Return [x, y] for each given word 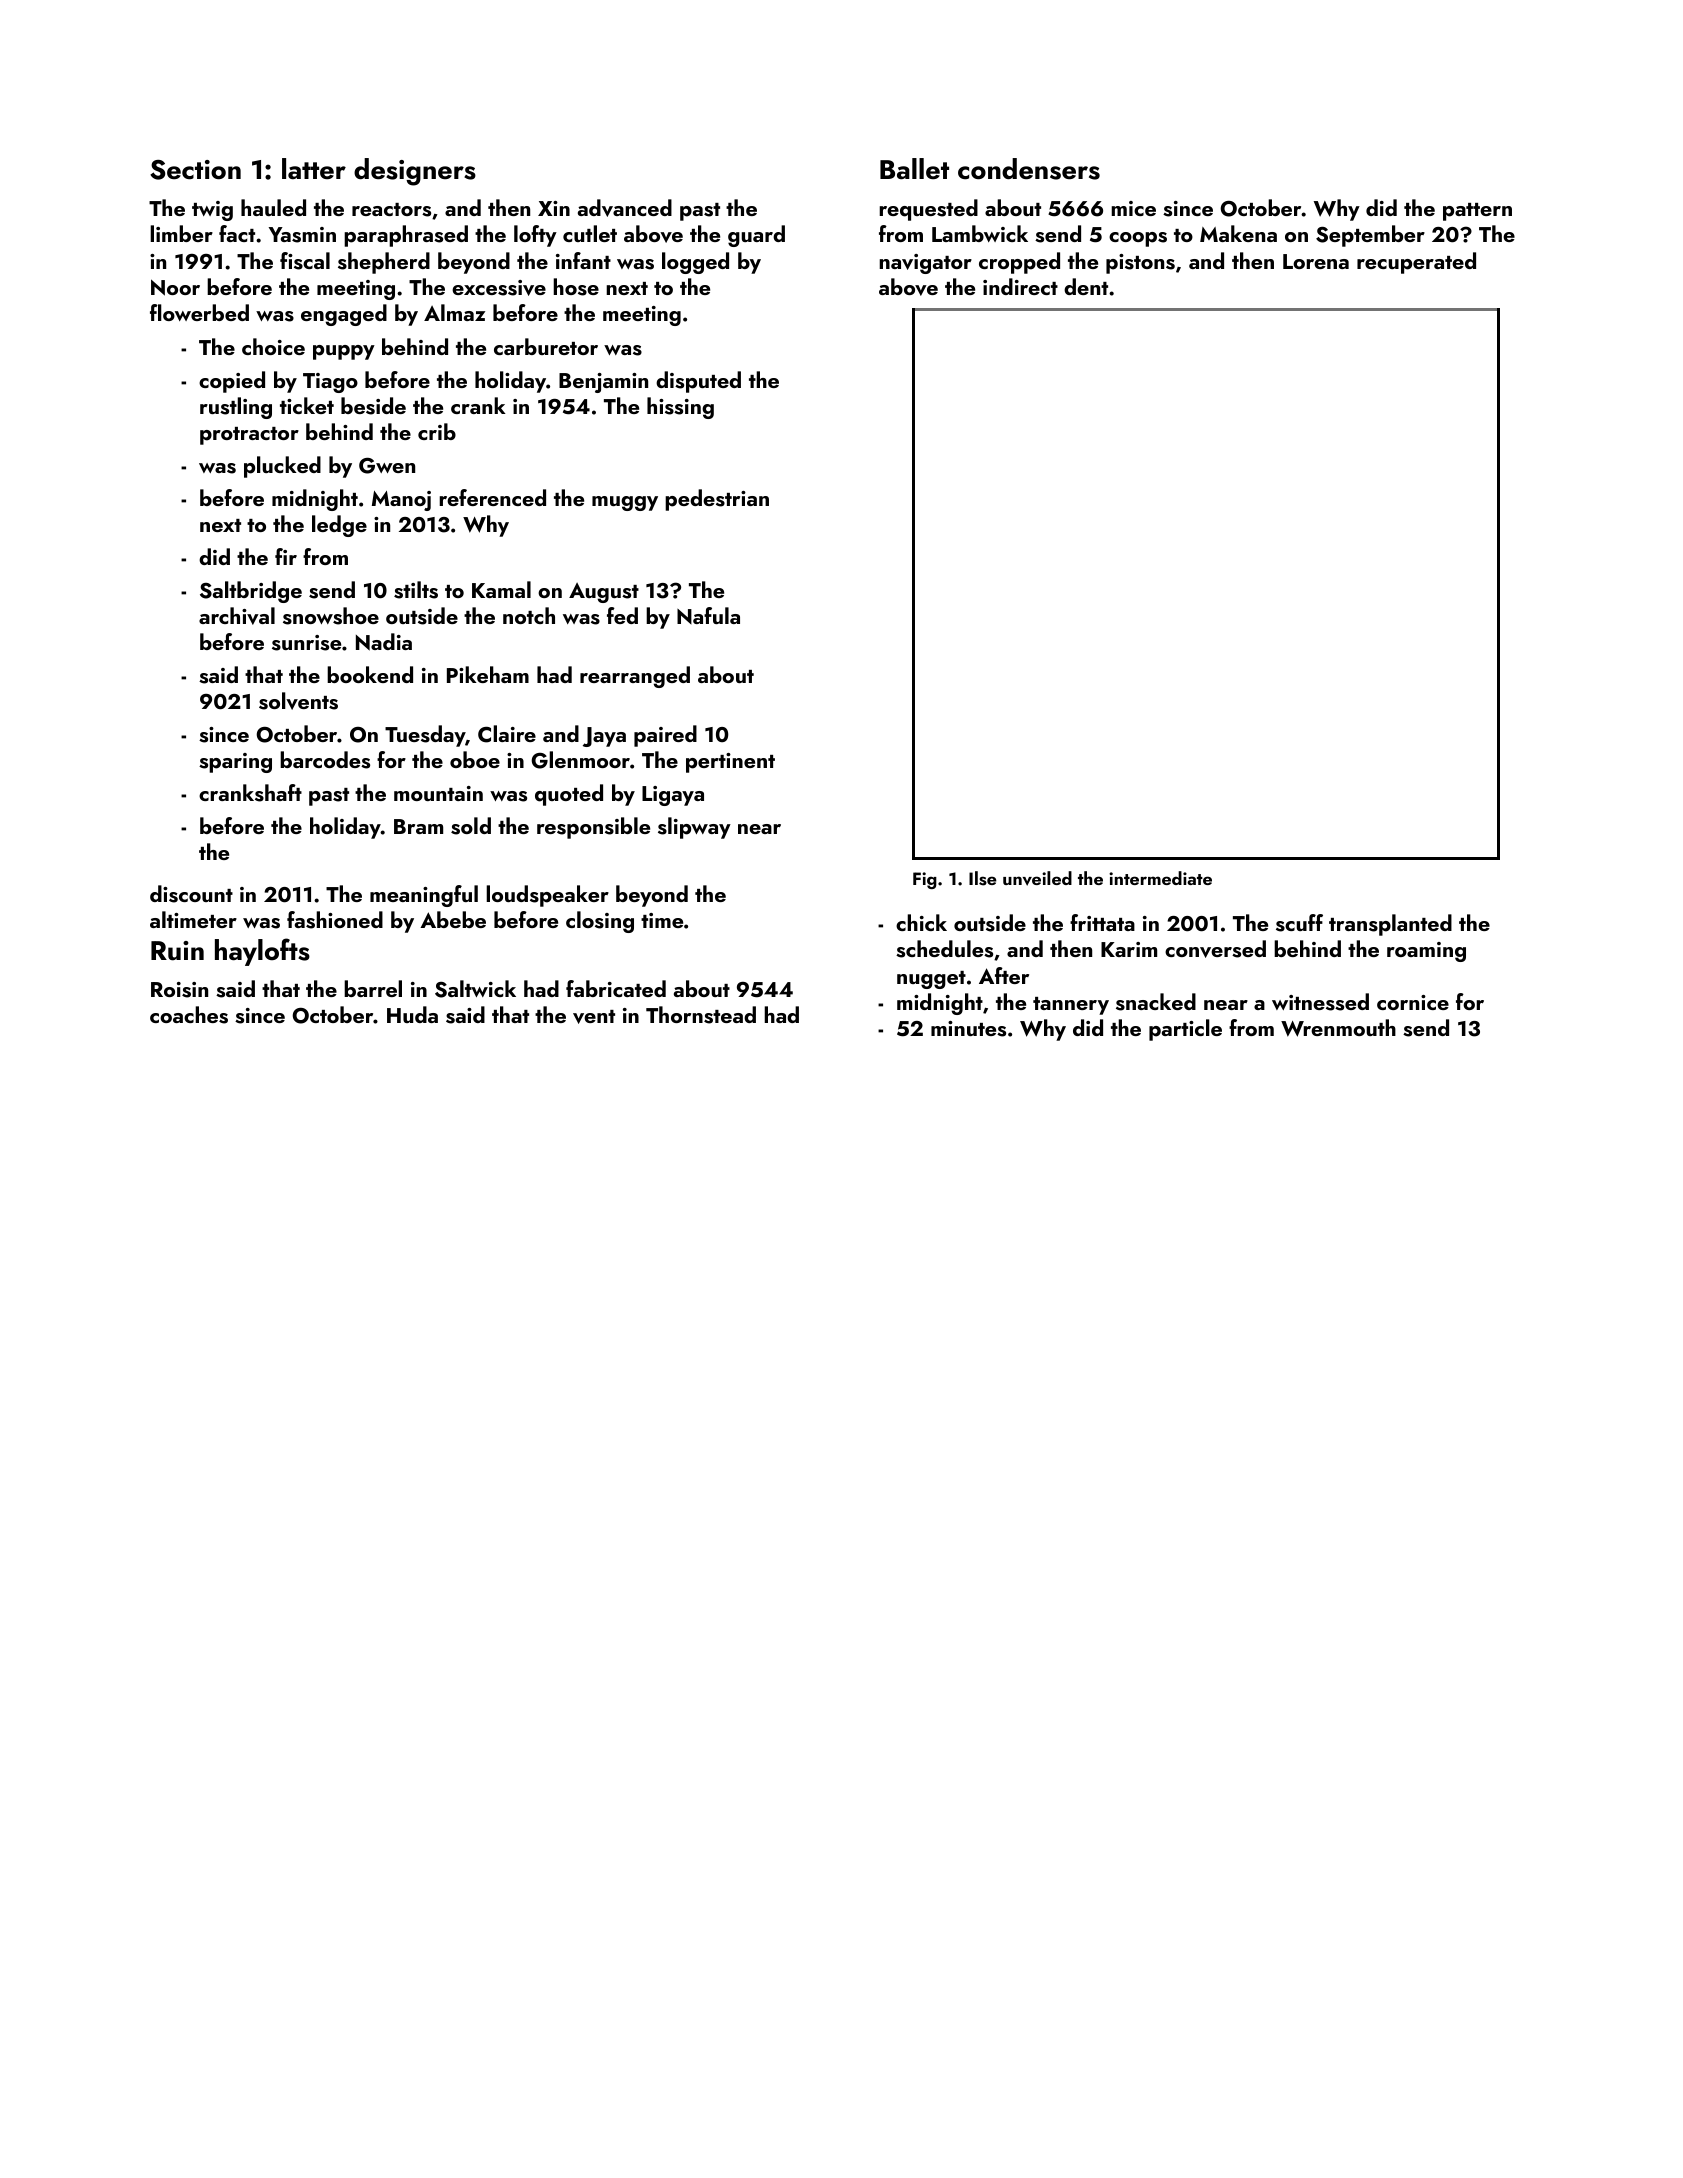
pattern [1477, 212]
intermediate [1160, 878]
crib [437, 431]
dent [1086, 286]
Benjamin [603, 383]
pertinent [730, 763]
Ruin [177, 951]
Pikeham [488, 674]
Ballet [914, 169]
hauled [273, 207]
